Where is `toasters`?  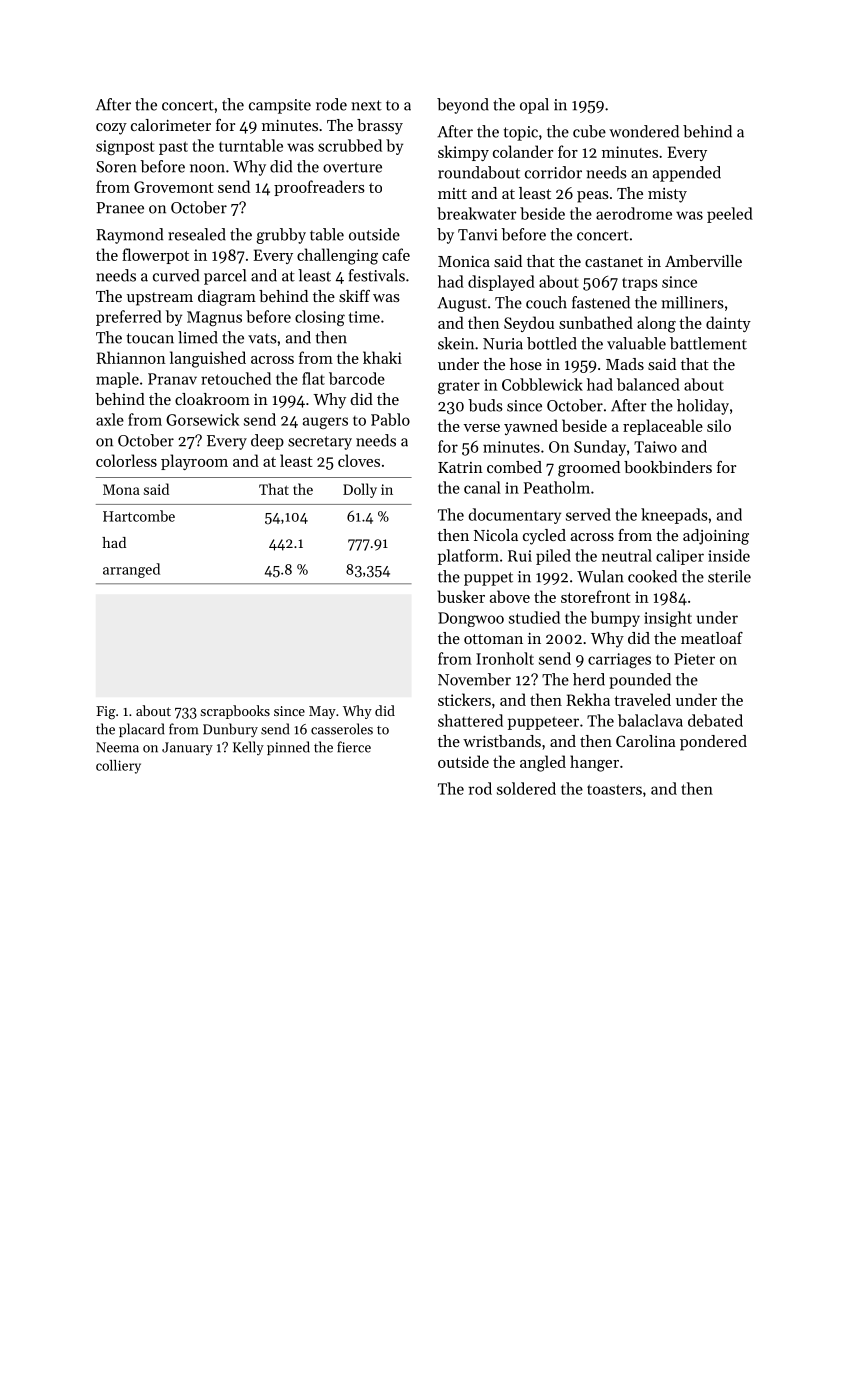 toasters is located at coordinates (614, 789).
